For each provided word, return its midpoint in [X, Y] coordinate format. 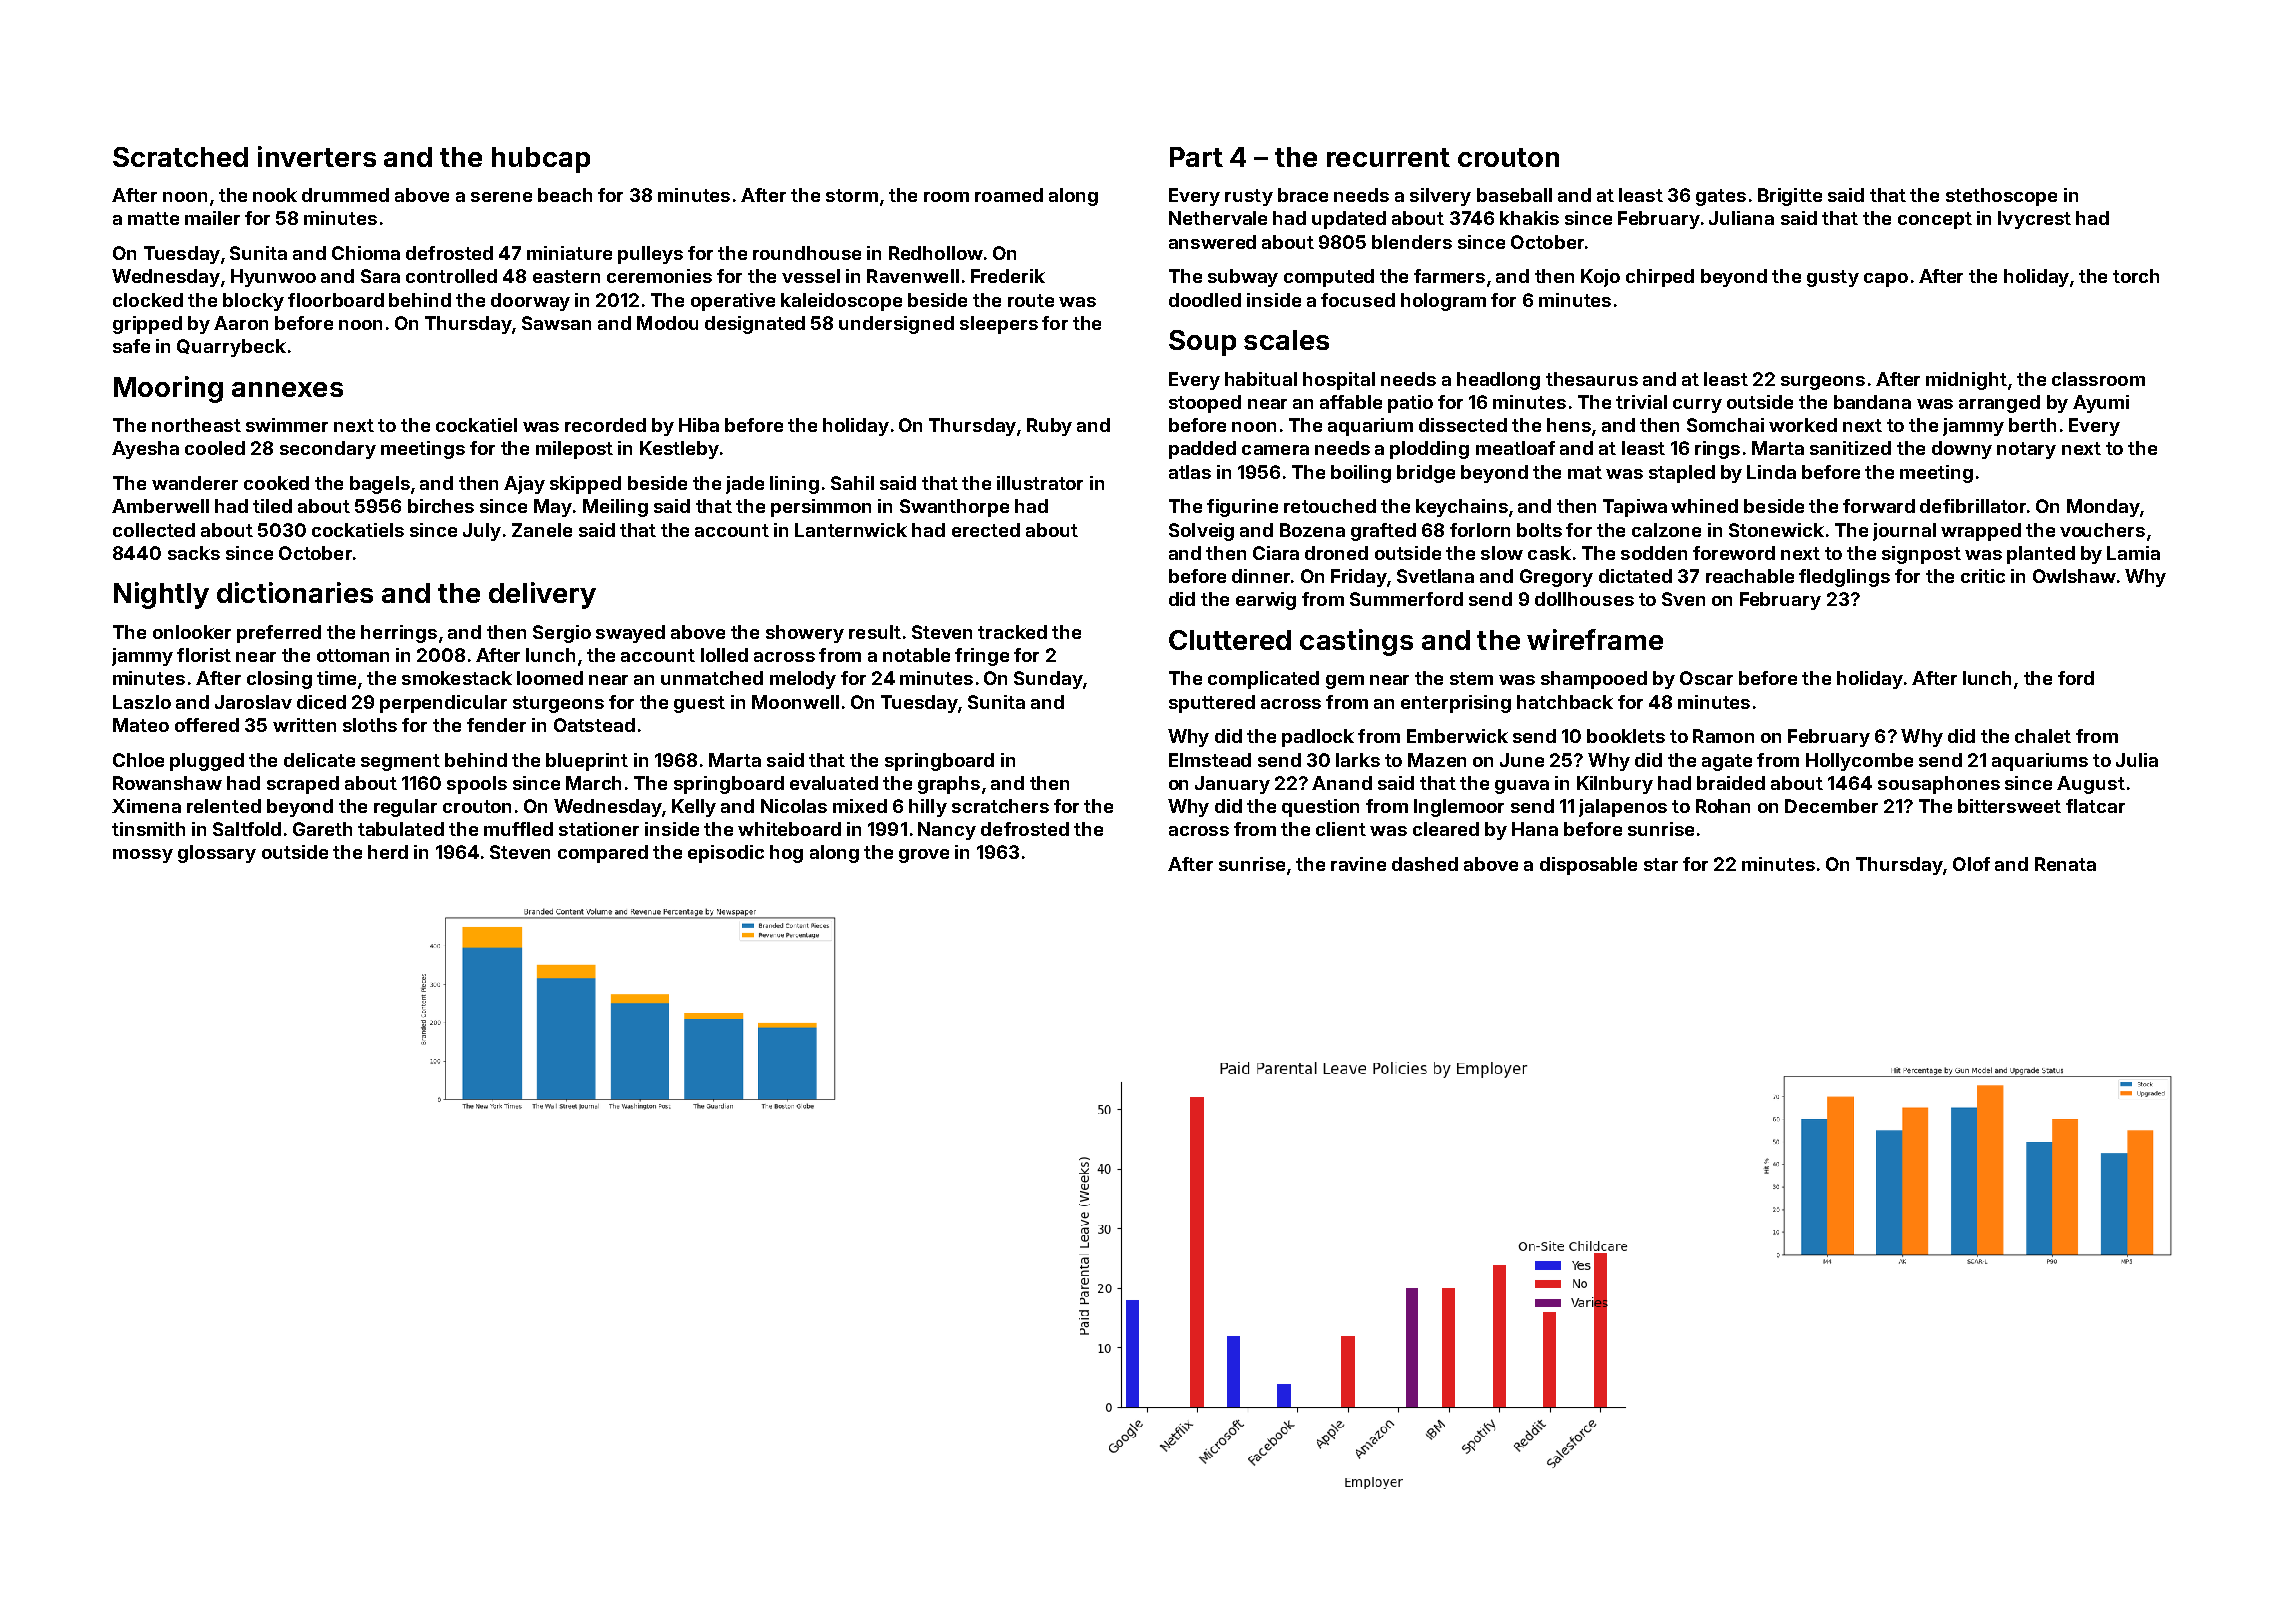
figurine [1242, 508]
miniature [569, 253]
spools [477, 785]
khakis [1529, 218]
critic [1983, 576]
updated [1349, 220]
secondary [328, 450]
